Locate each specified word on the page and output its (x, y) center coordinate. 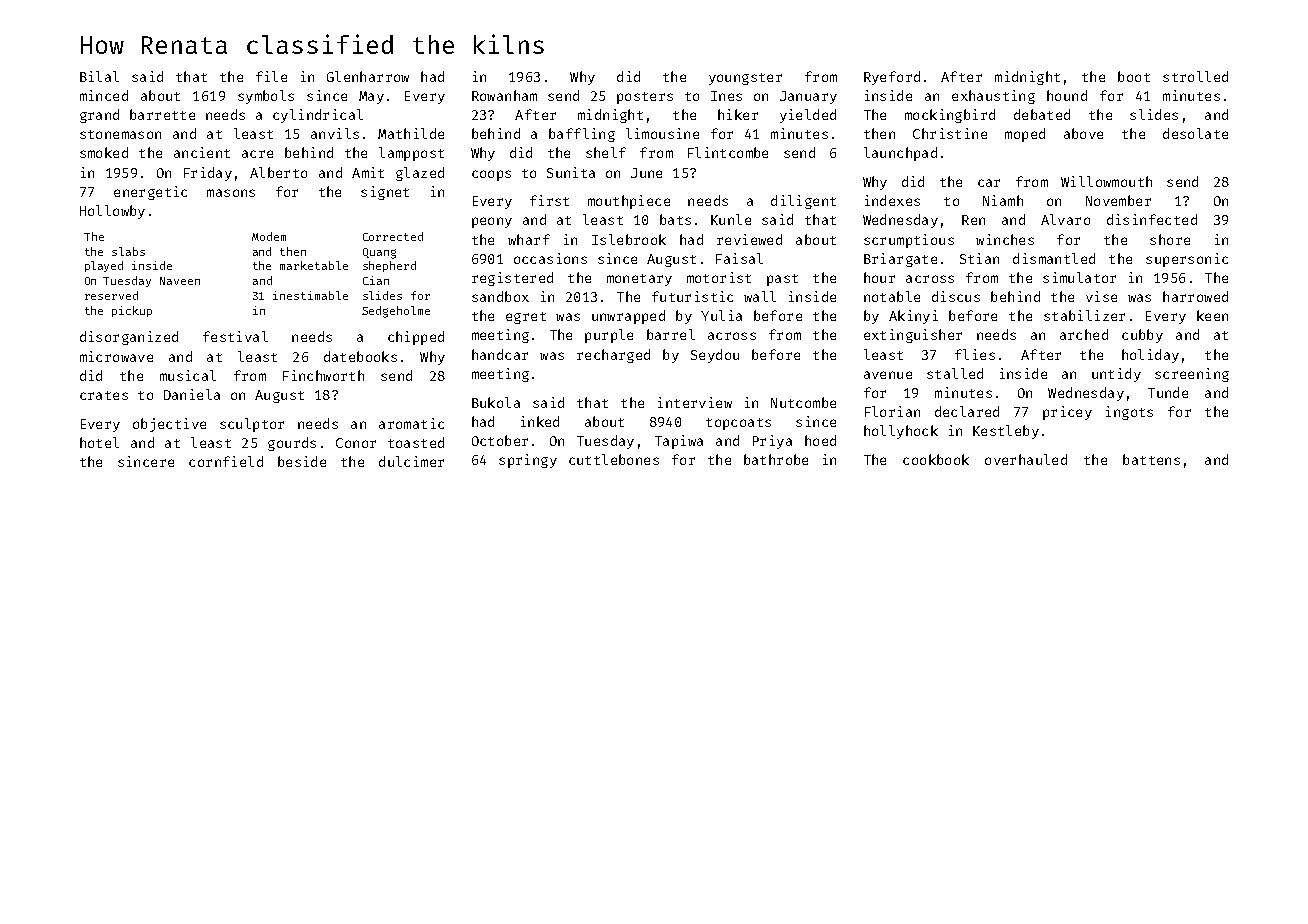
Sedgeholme (396, 312)
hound (1067, 95)
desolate (1195, 133)
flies (975, 354)
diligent (803, 202)
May (371, 97)
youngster (745, 79)
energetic (150, 193)
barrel (671, 334)
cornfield (226, 461)
